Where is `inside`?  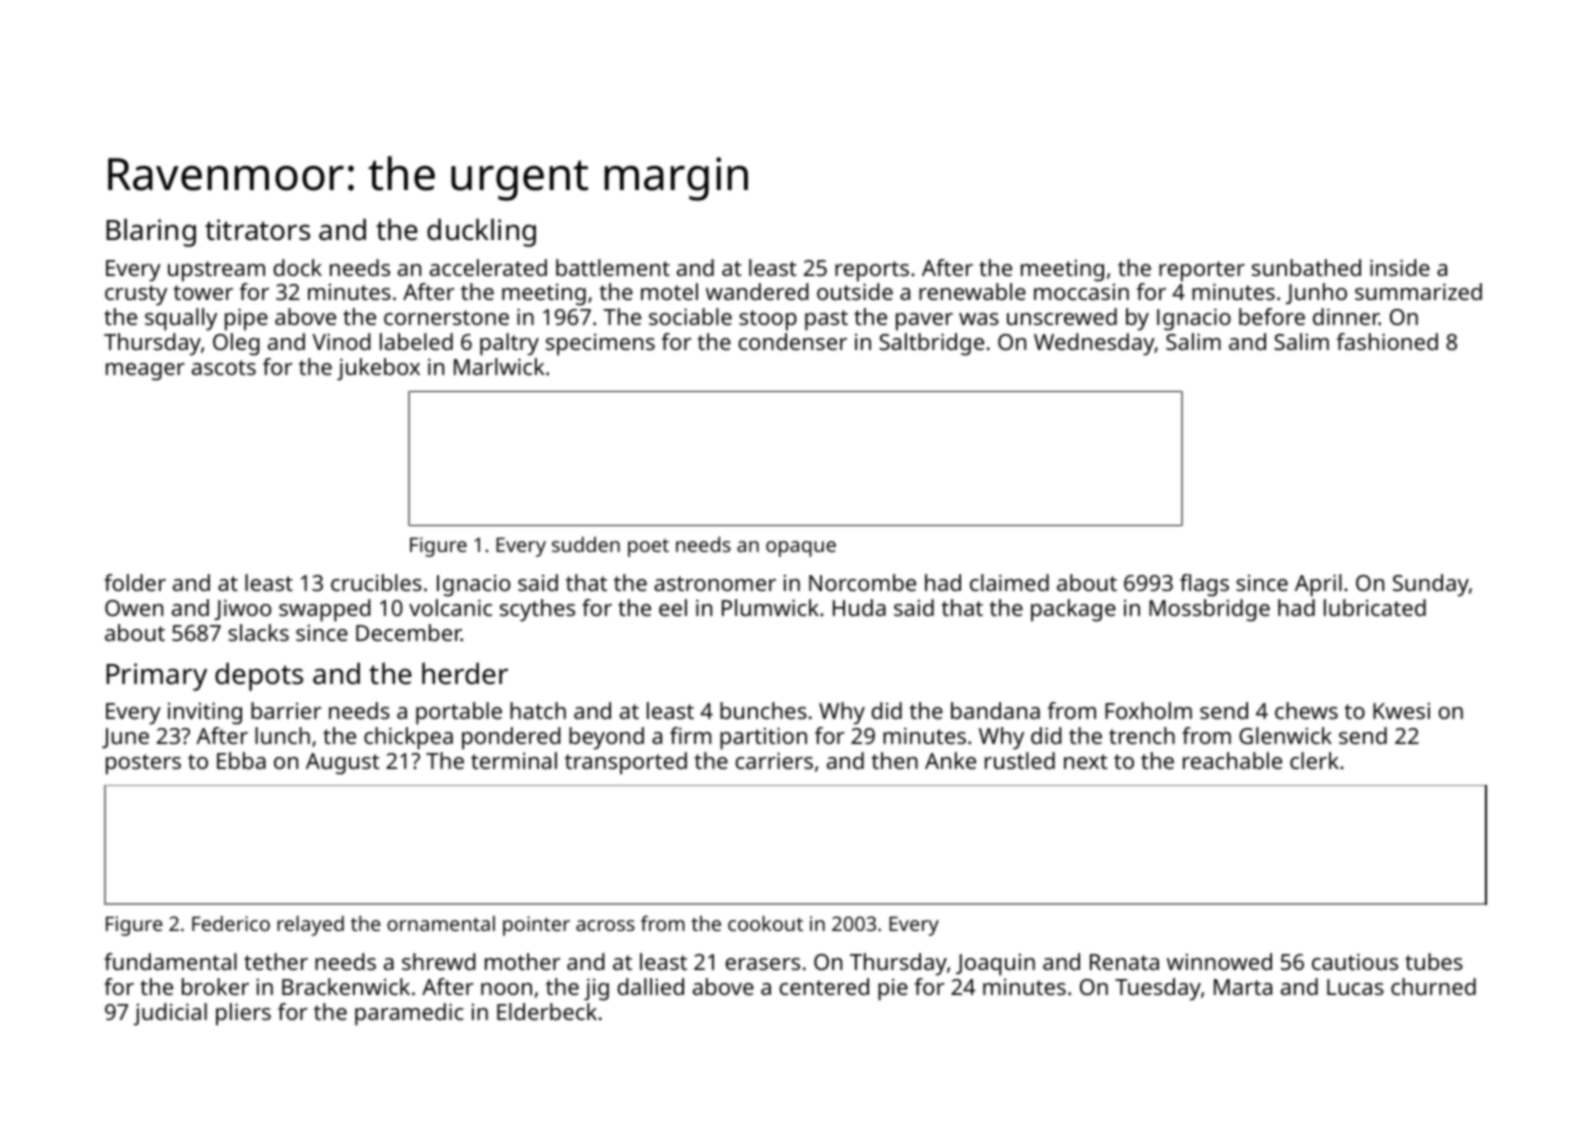
inside is located at coordinates (1400, 267).
